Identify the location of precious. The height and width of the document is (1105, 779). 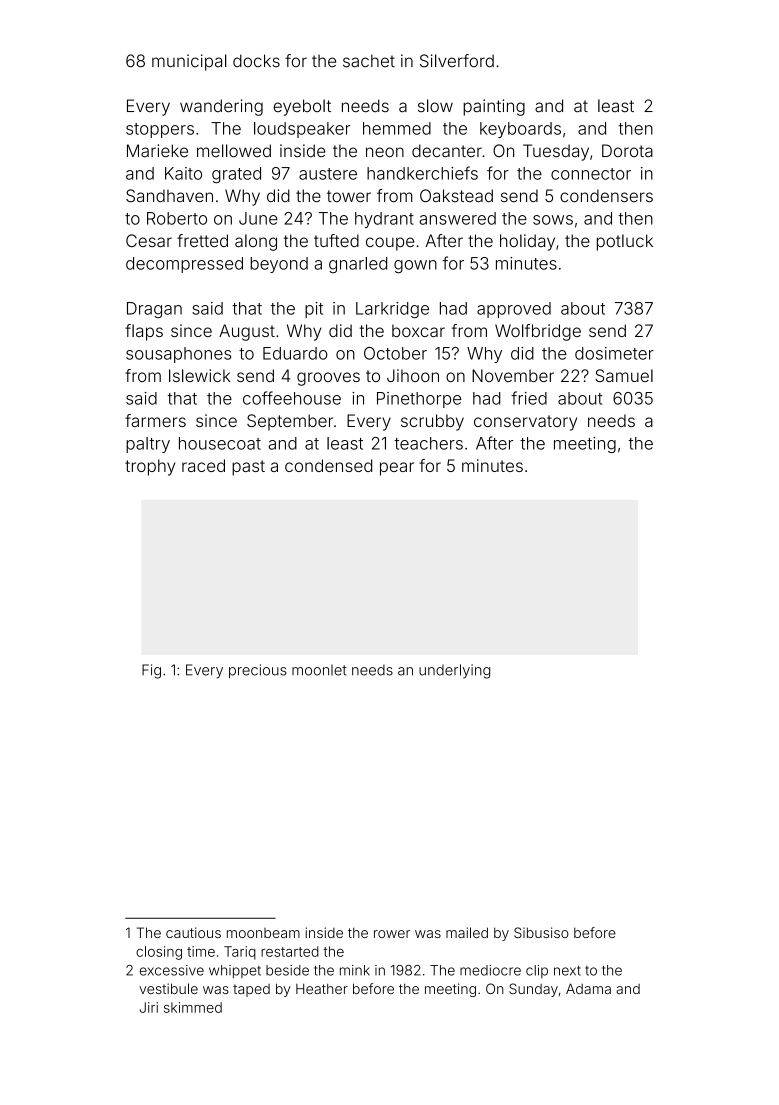
(258, 671).
